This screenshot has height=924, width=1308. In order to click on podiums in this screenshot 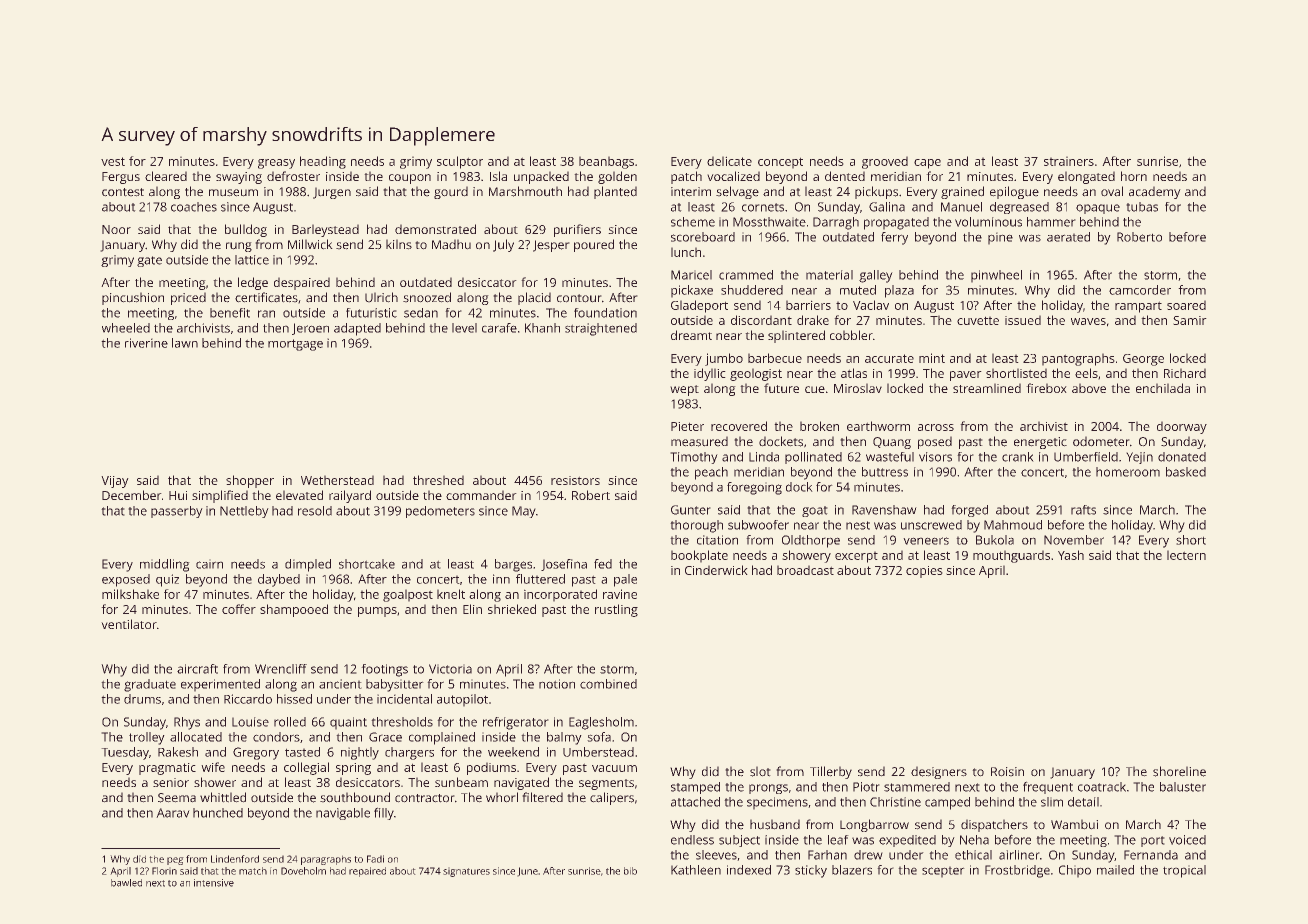, I will do `click(491, 768)`.
